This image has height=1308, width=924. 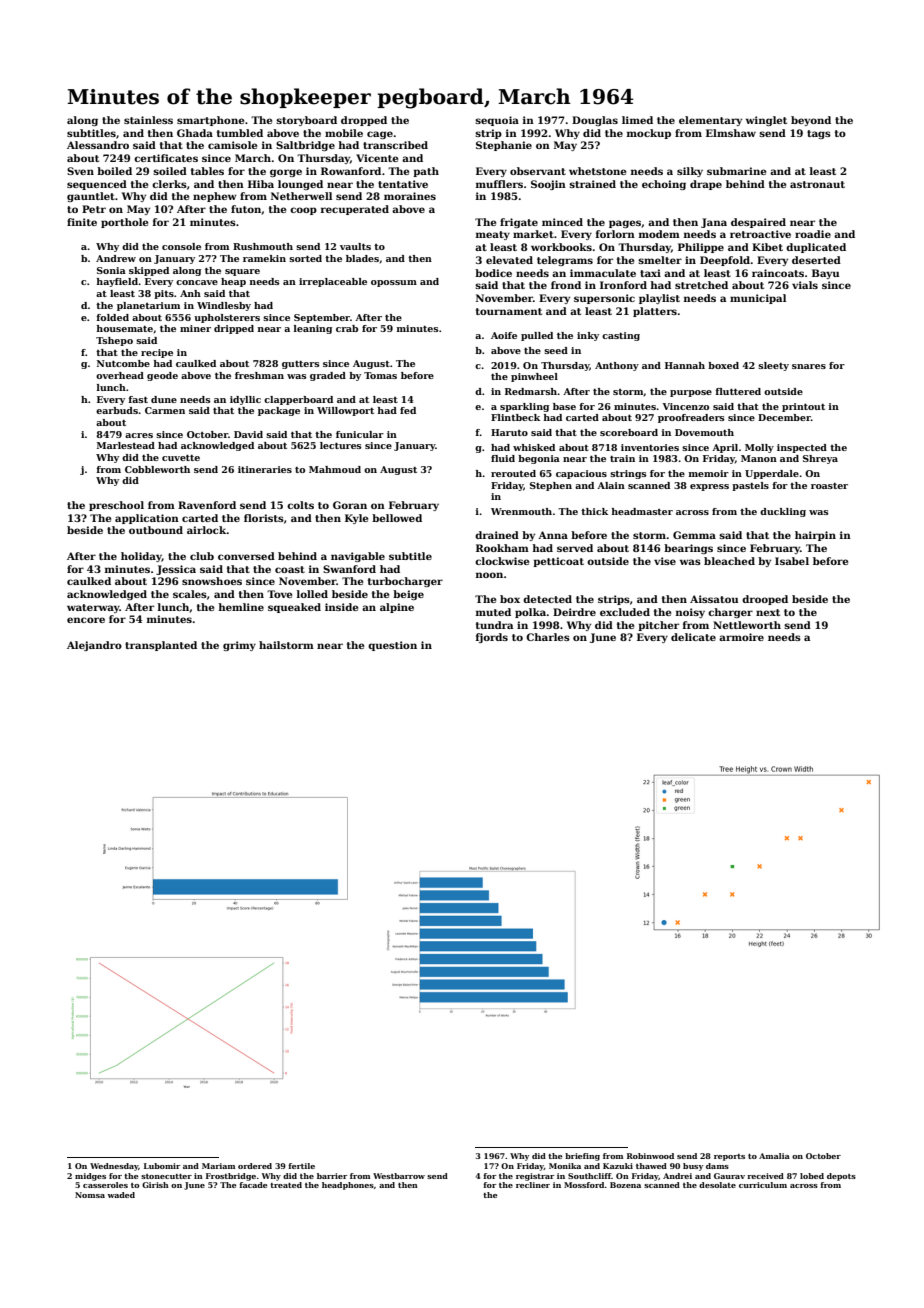 I want to click on Girish, so click(x=155, y=1185).
